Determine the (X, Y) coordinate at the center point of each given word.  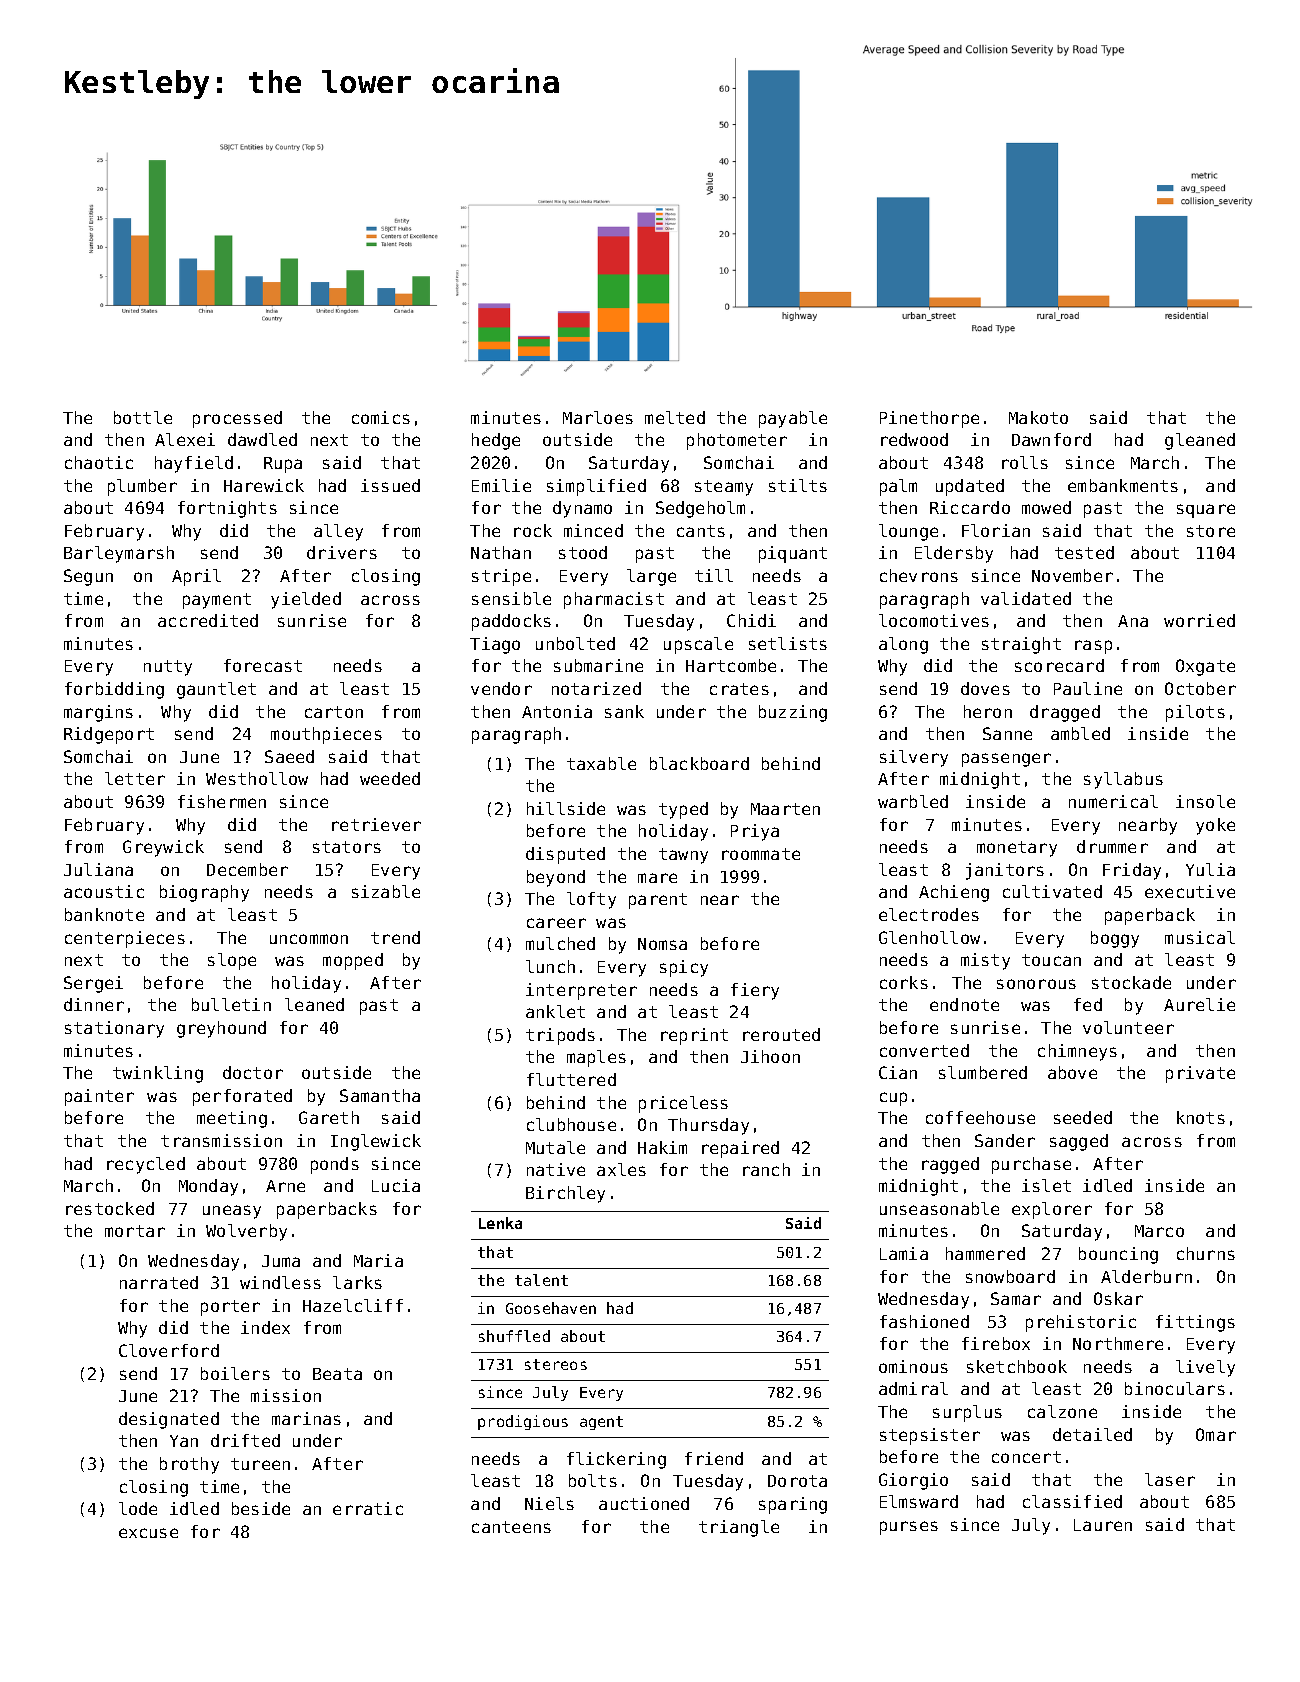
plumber (142, 487)
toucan (1051, 960)
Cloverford (169, 1350)
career (556, 923)
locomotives (934, 620)
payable (793, 419)
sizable (386, 891)
